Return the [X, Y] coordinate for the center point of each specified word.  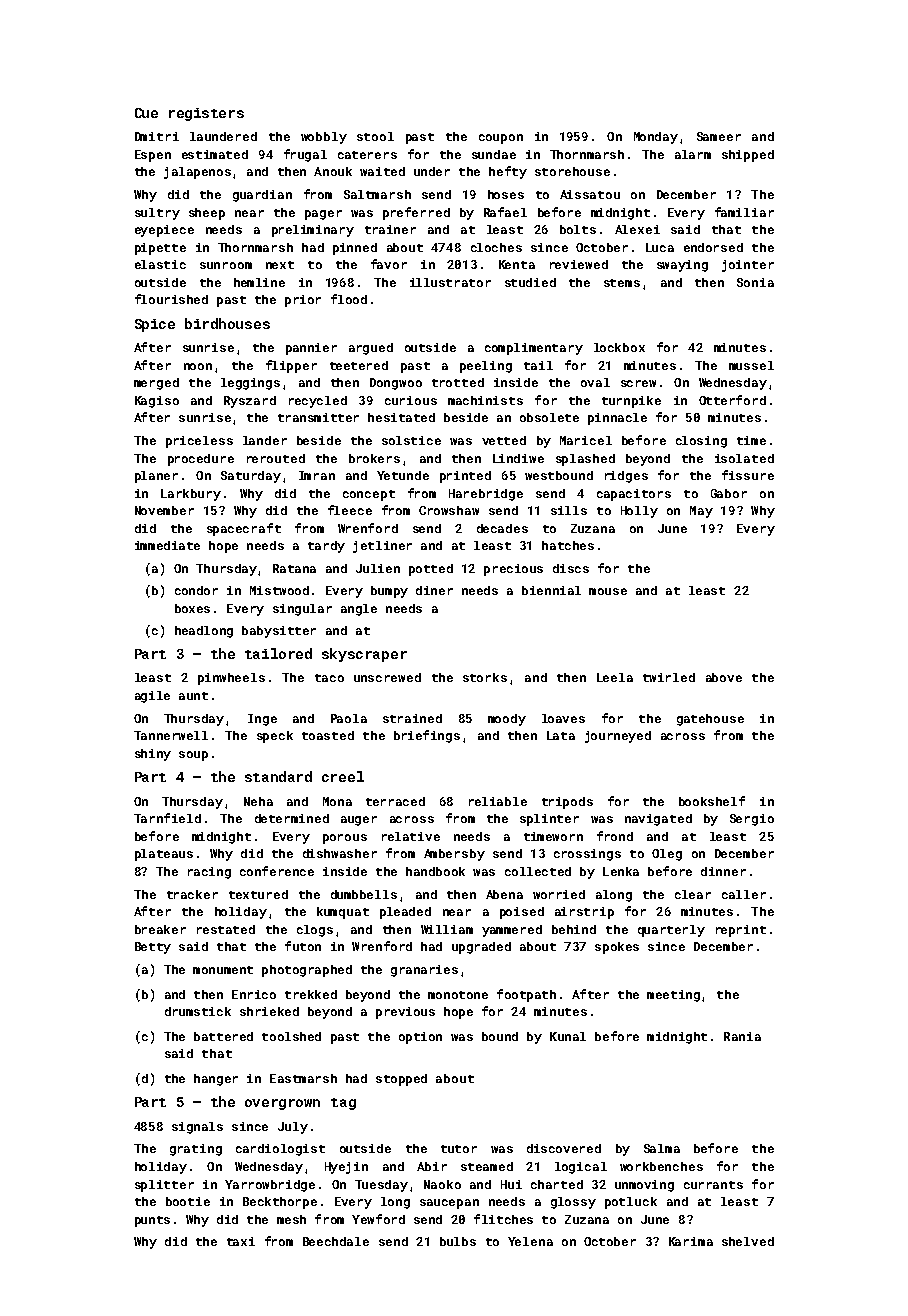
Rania [742, 1036]
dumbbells [364, 894]
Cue [146, 113]
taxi [241, 1241]
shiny [153, 755]
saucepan [449, 1204]
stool [375, 136]
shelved [748, 1241]
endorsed [713, 247]
